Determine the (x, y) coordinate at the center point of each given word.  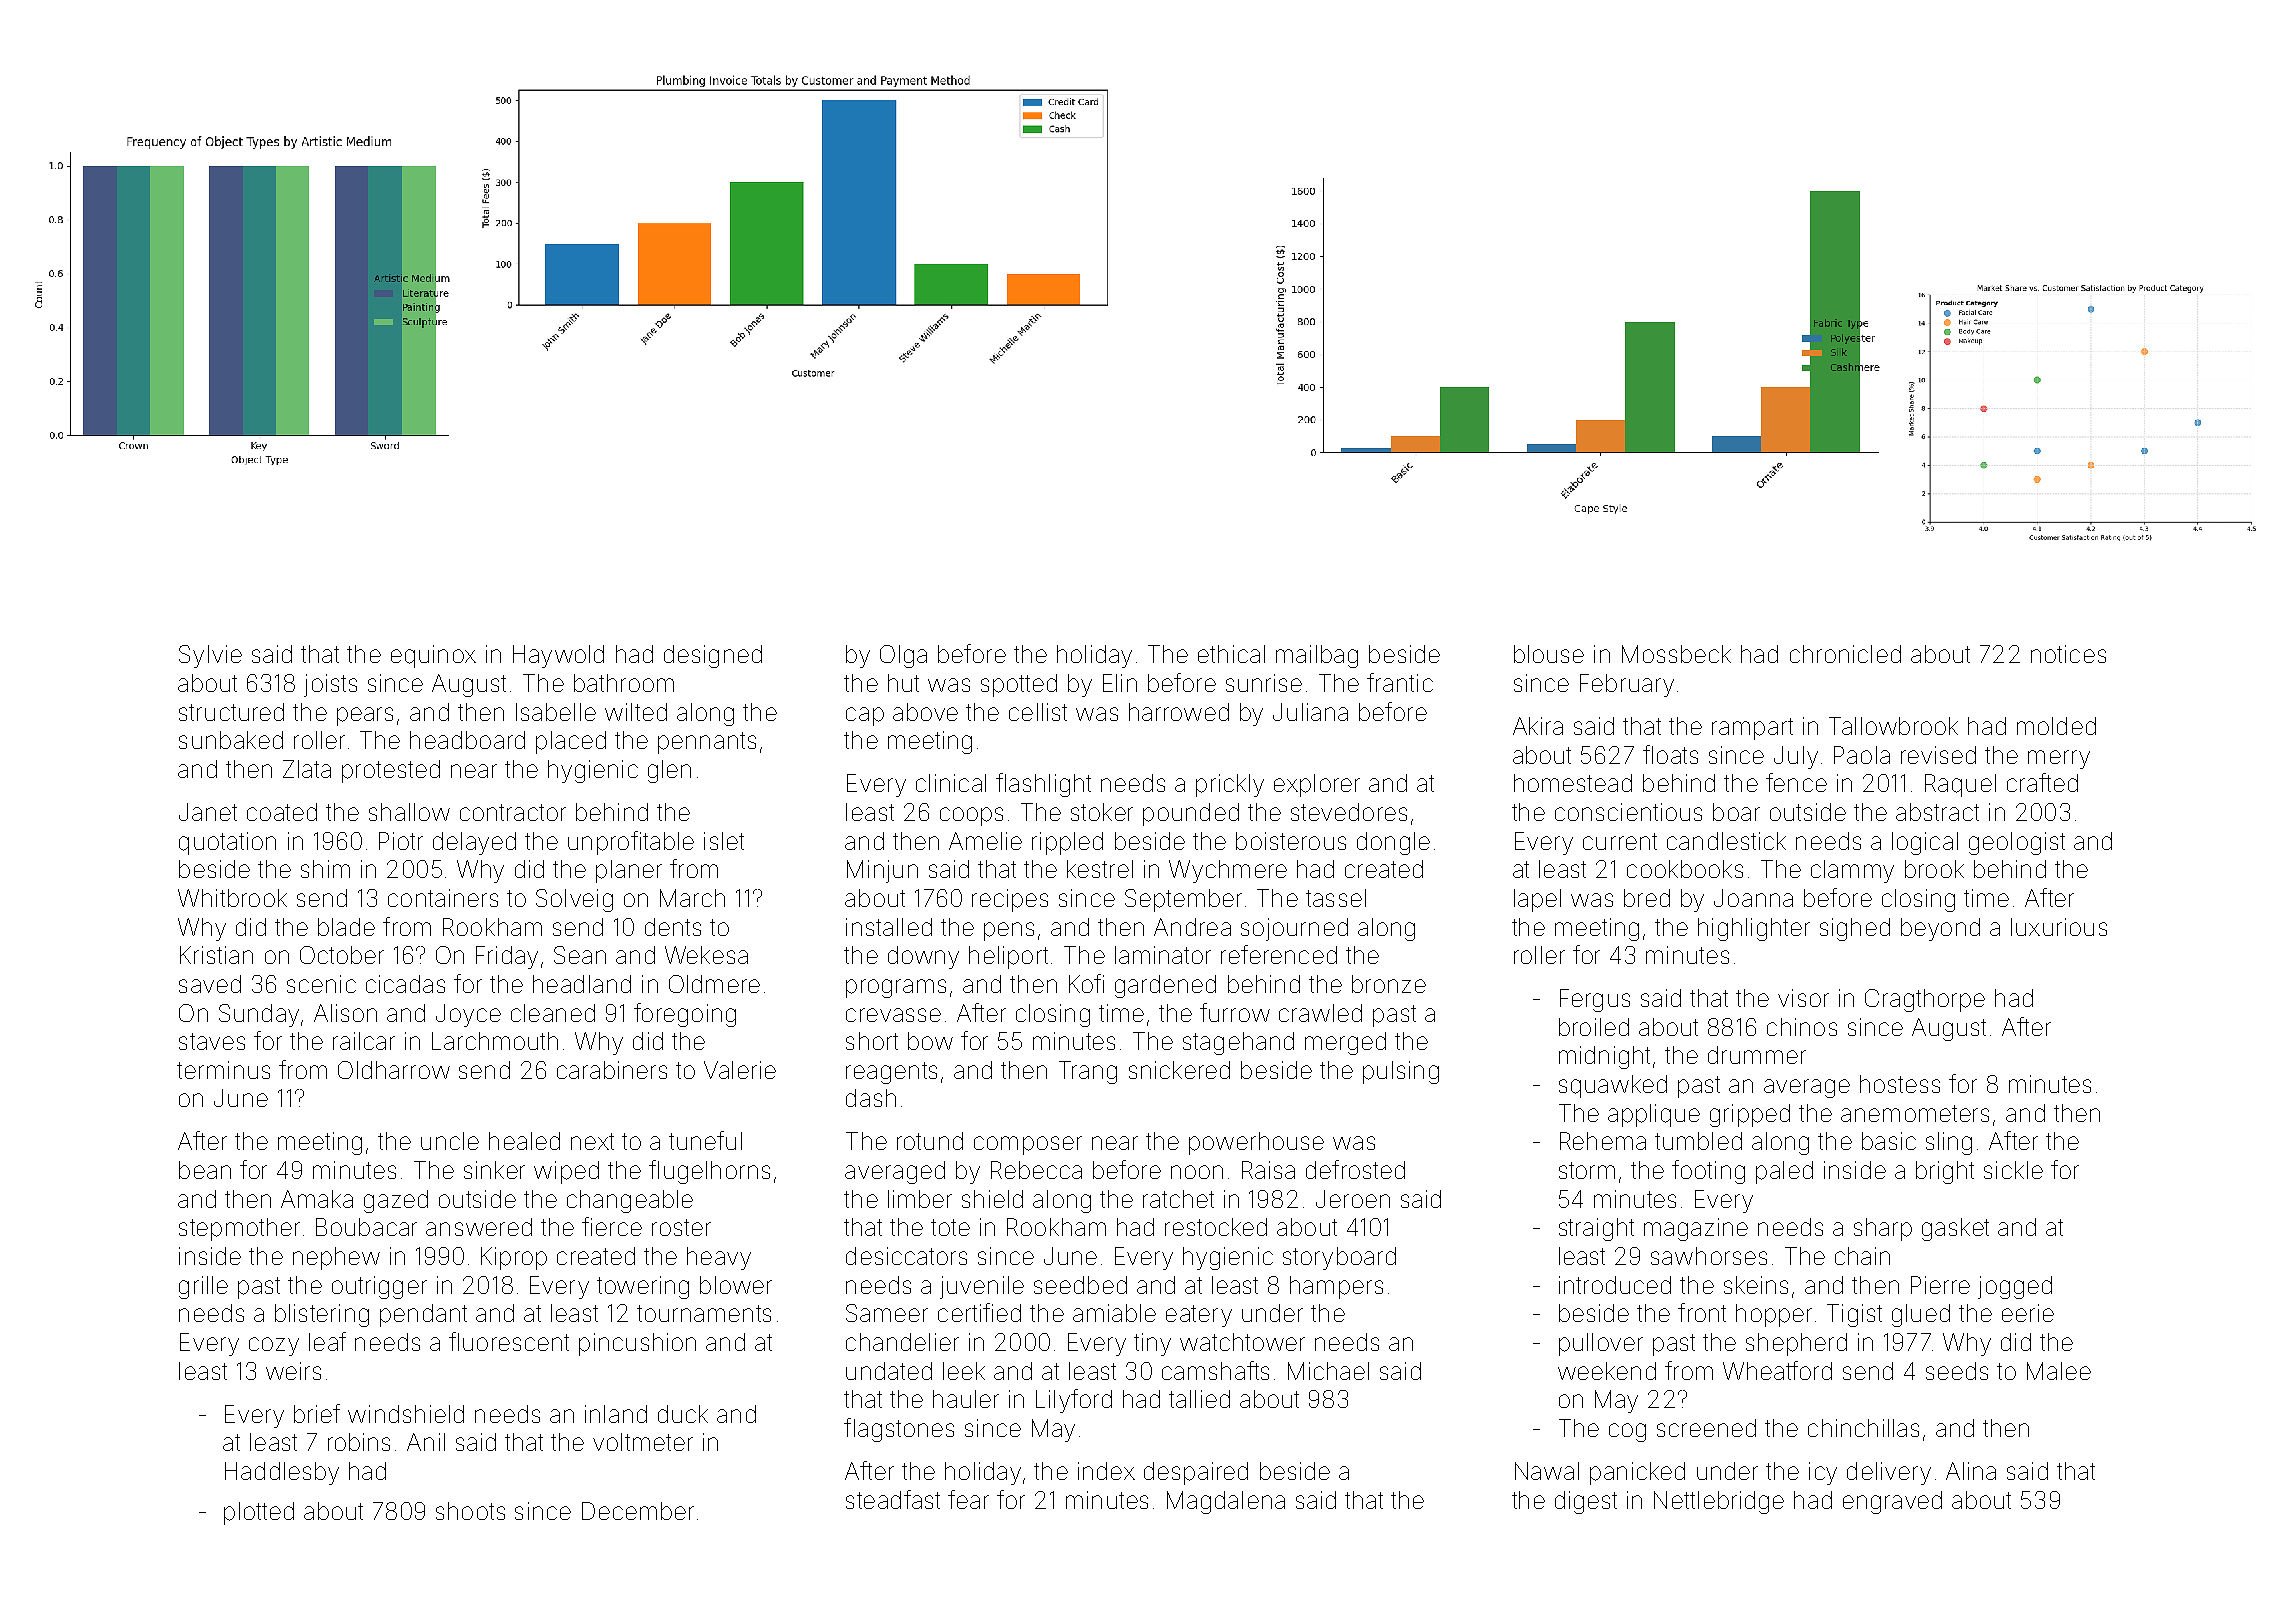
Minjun (882, 871)
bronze (1389, 984)
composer (1028, 1145)
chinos (1802, 1027)
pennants (707, 743)
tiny (1152, 1344)
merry (2059, 759)
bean (205, 1170)
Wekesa (706, 955)
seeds (1957, 1371)
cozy (274, 1346)
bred (1647, 898)
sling (1949, 1143)
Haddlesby (282, 1473)
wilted (636, 712)
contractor (513, 812)
